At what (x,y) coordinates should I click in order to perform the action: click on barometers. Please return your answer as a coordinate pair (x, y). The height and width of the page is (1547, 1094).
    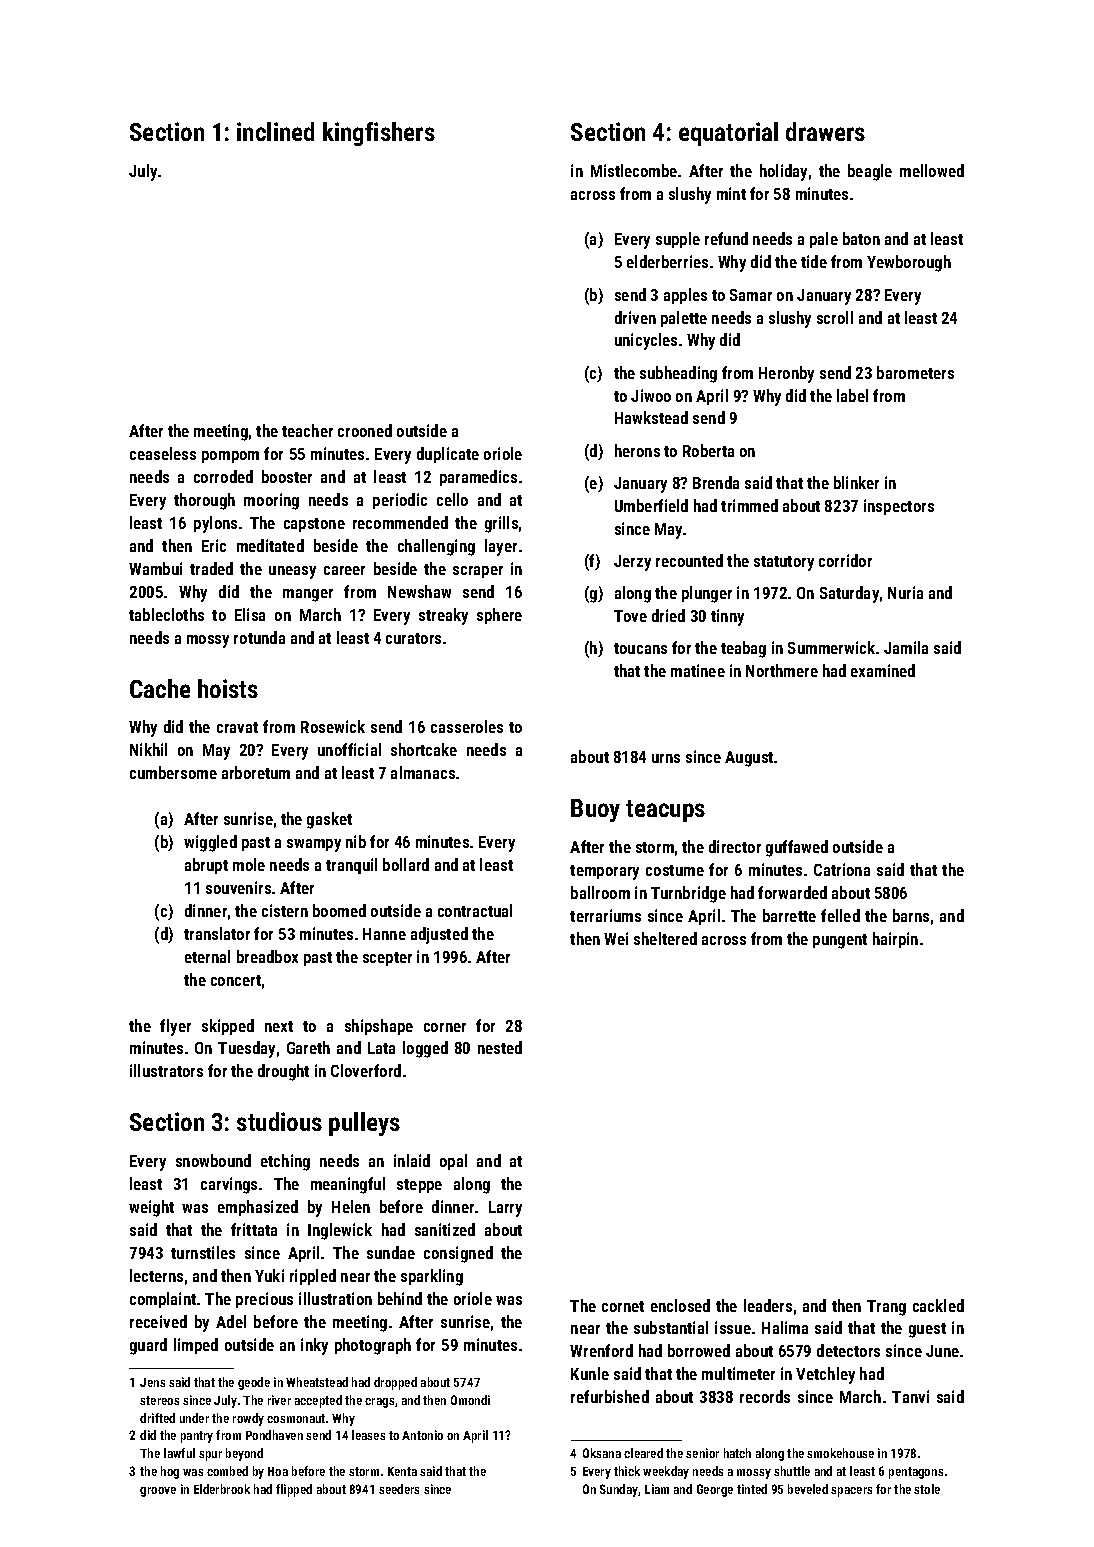
    Looking at the image, I should click on (915, 372).
